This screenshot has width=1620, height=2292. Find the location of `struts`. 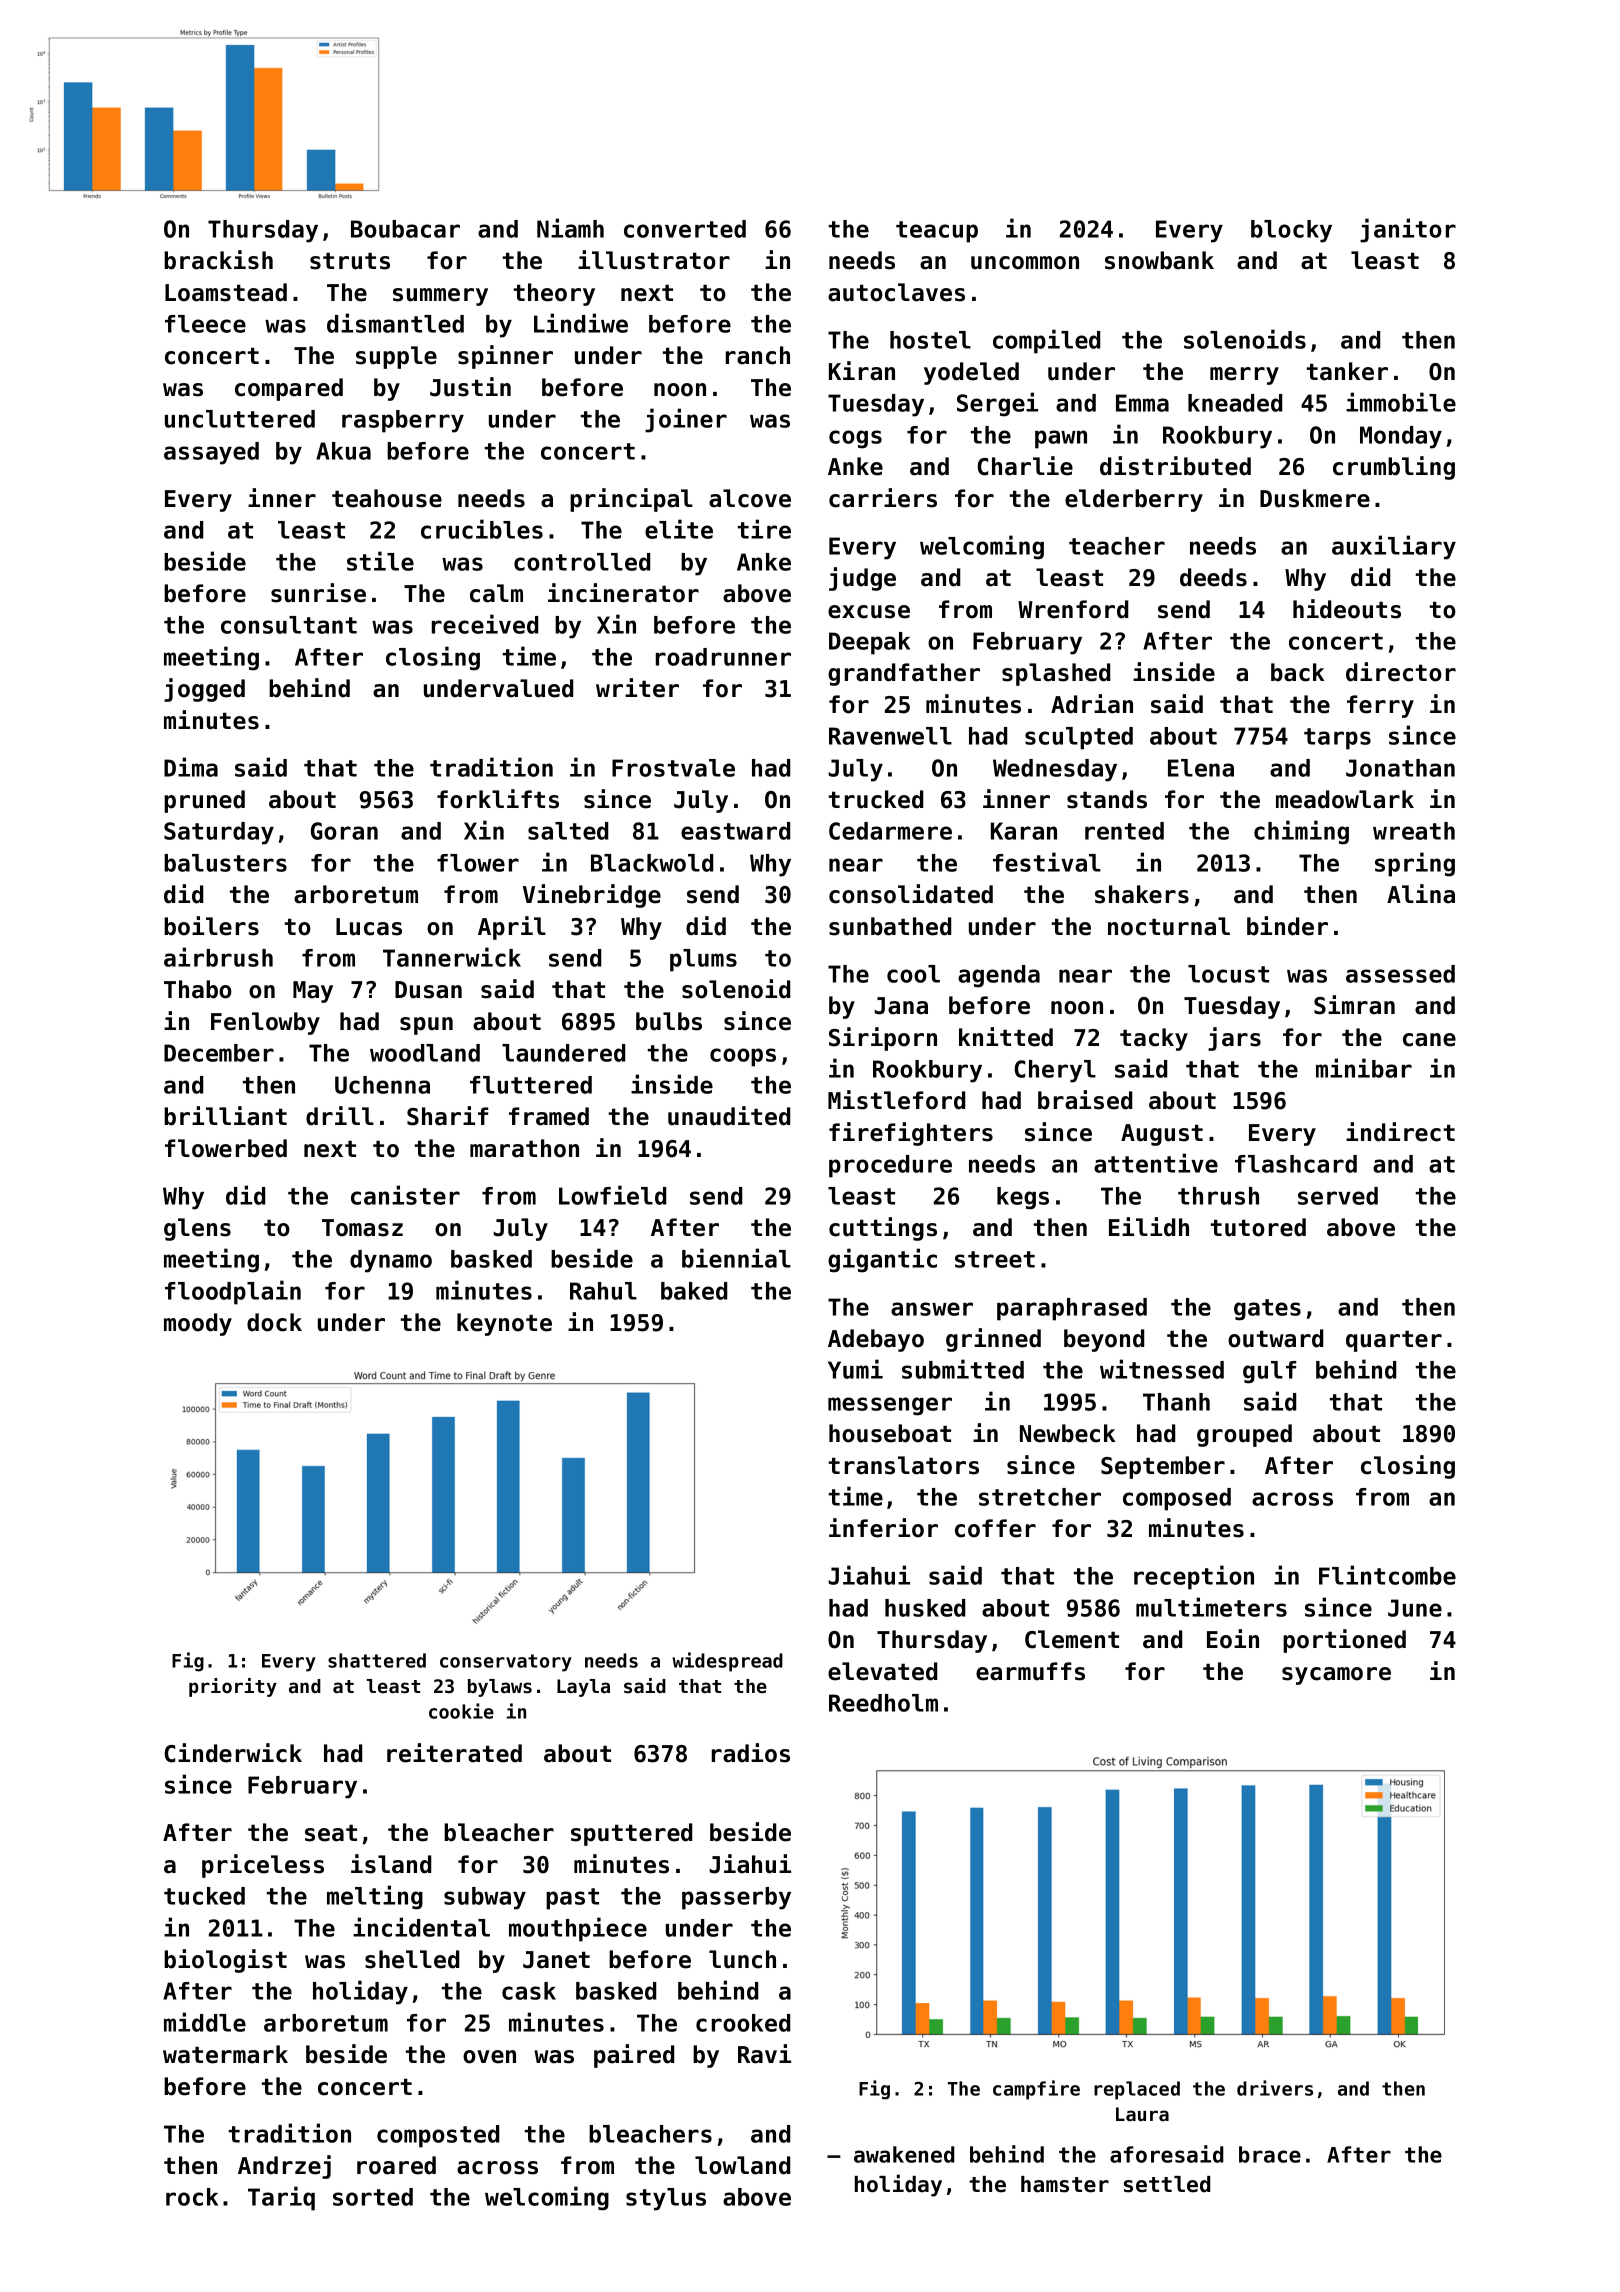

struts is located at coordinates (350, 261).
